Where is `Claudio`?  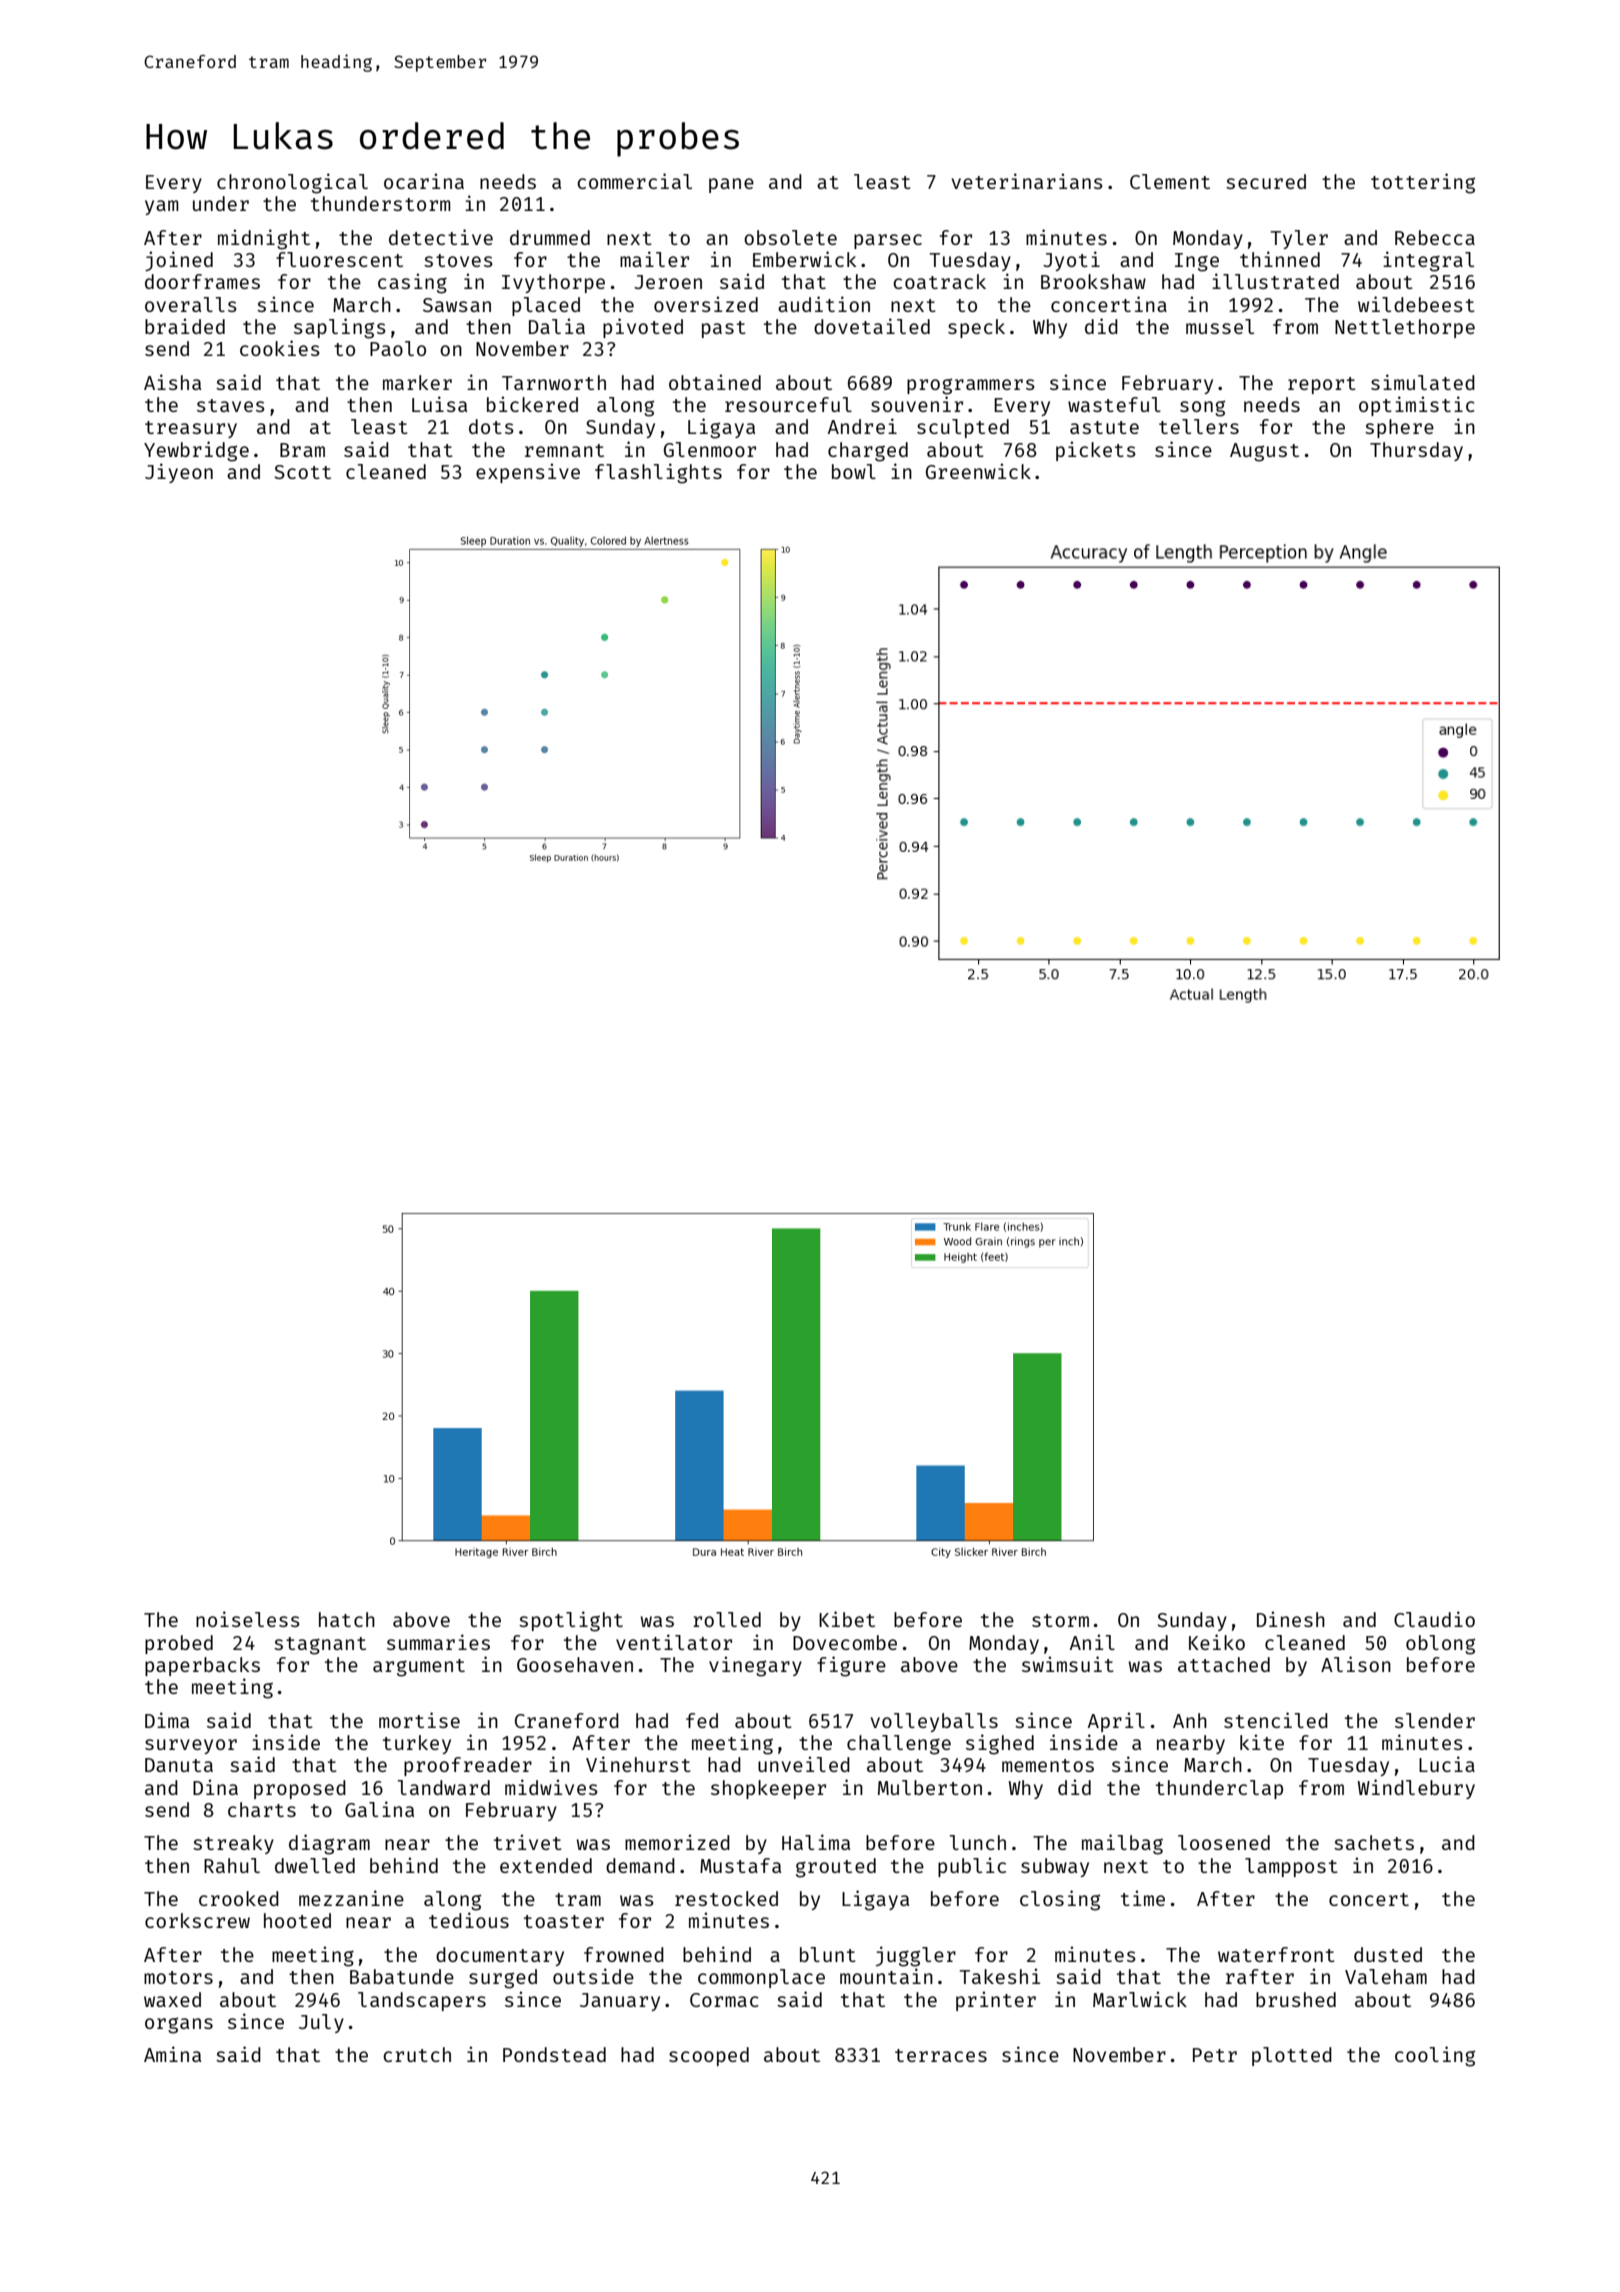 Claudio is located at coordinates (1434, 1619).
